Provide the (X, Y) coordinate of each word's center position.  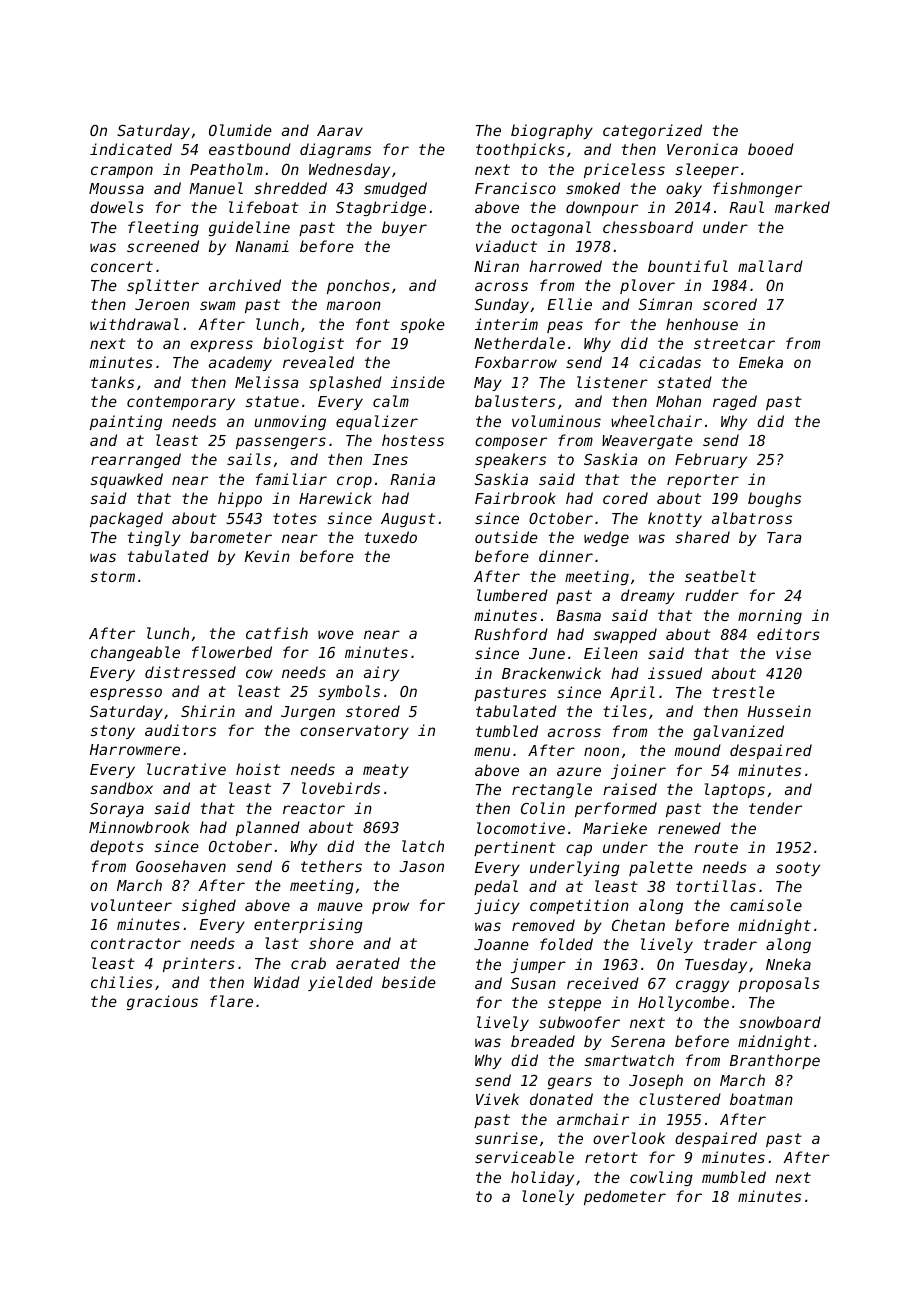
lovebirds (341, 788)
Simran (665, 304)
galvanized (738, 732)
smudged (395, 189)
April (632, 693)
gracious (162, 1002)
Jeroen (162, 304)
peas (565, 327)
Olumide (240, 130)
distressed (190, 672)
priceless (624, 170)
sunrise (506, 1138)
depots (117, 847)
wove (336, 634)
